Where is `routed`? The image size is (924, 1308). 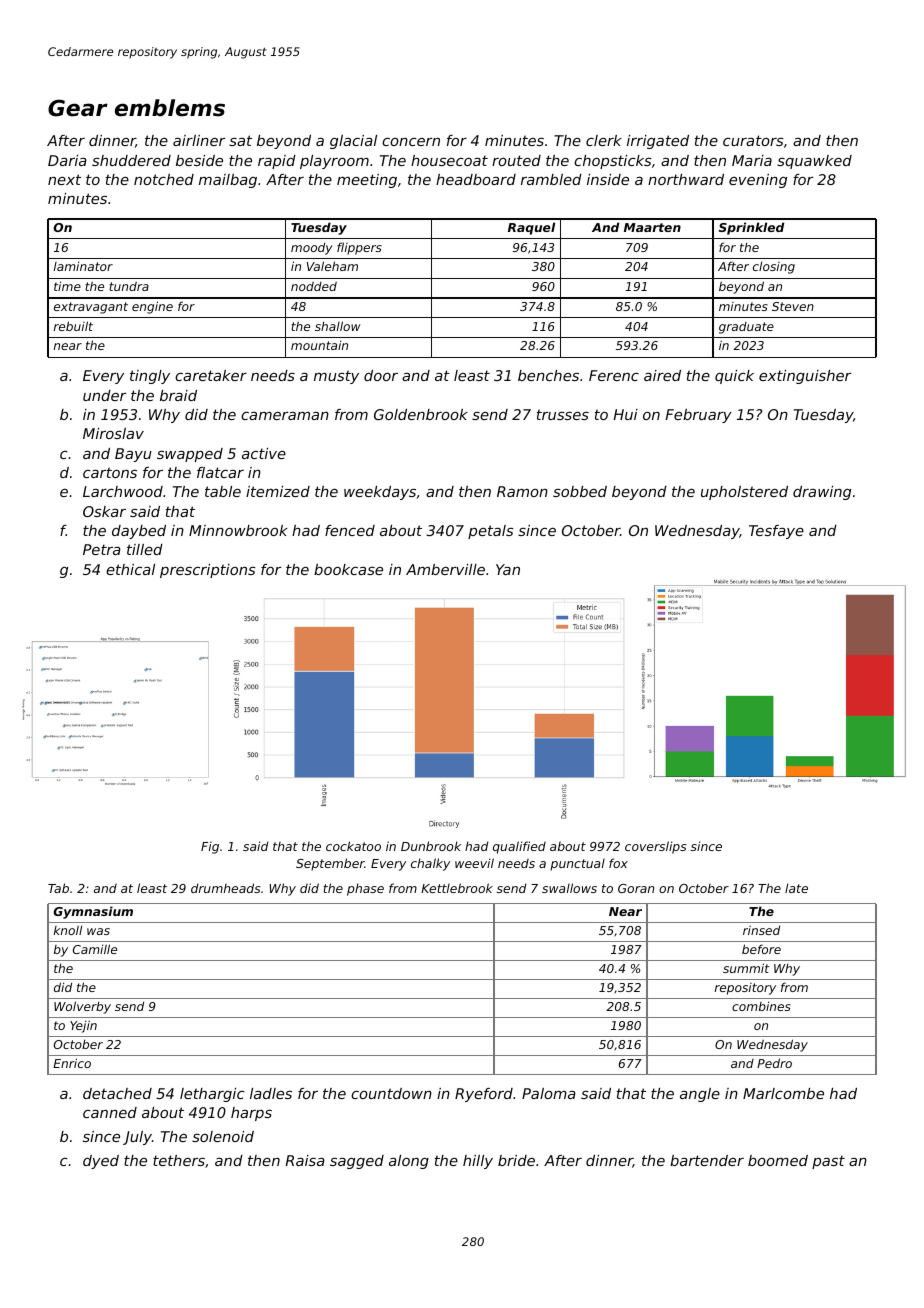 routed is located at coordinates (516, 160).
